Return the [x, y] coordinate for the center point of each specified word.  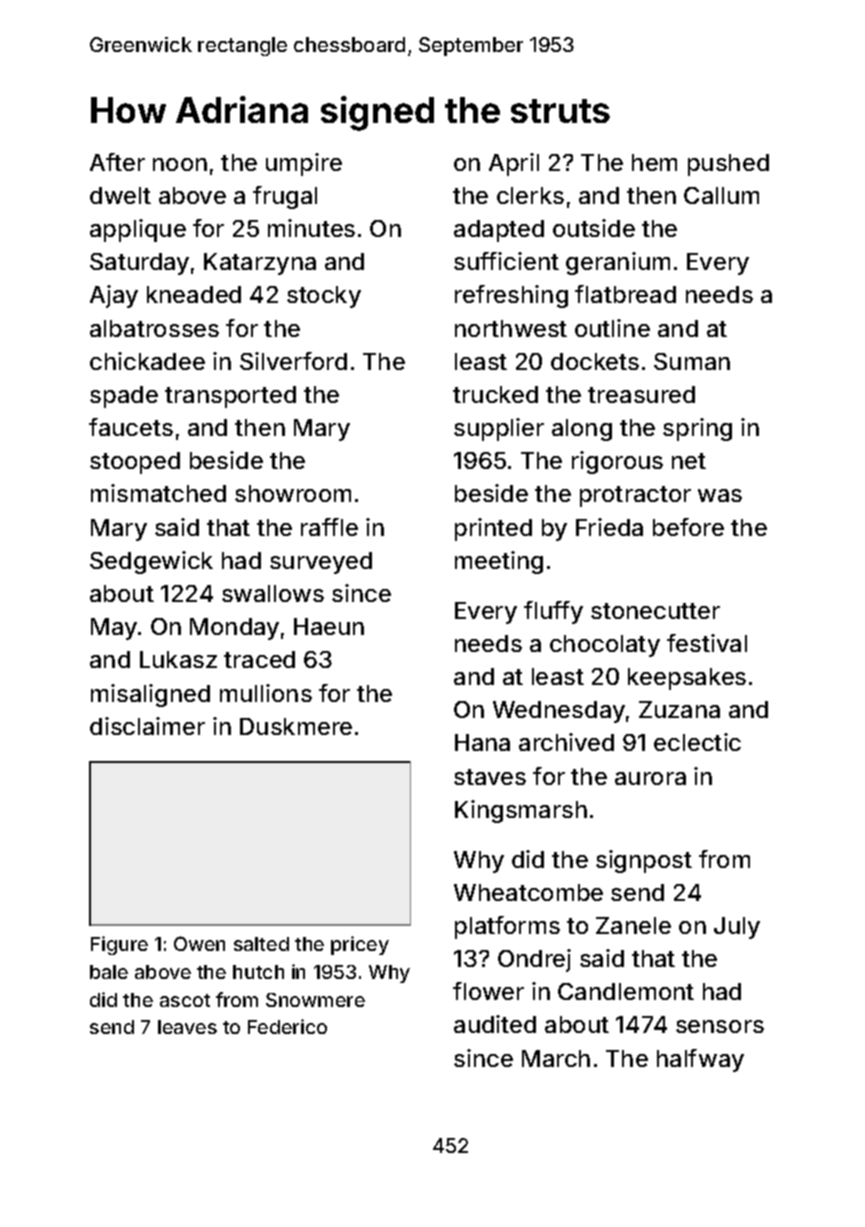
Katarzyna [260, 264]
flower [488, 991]
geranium [618, 263]
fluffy [553, 612]
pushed [728, 165]
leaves [187, 1027]
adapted [499, 231]
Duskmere [296, 726]
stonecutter [655, 611]
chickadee [147, 361]
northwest [511, 328]
